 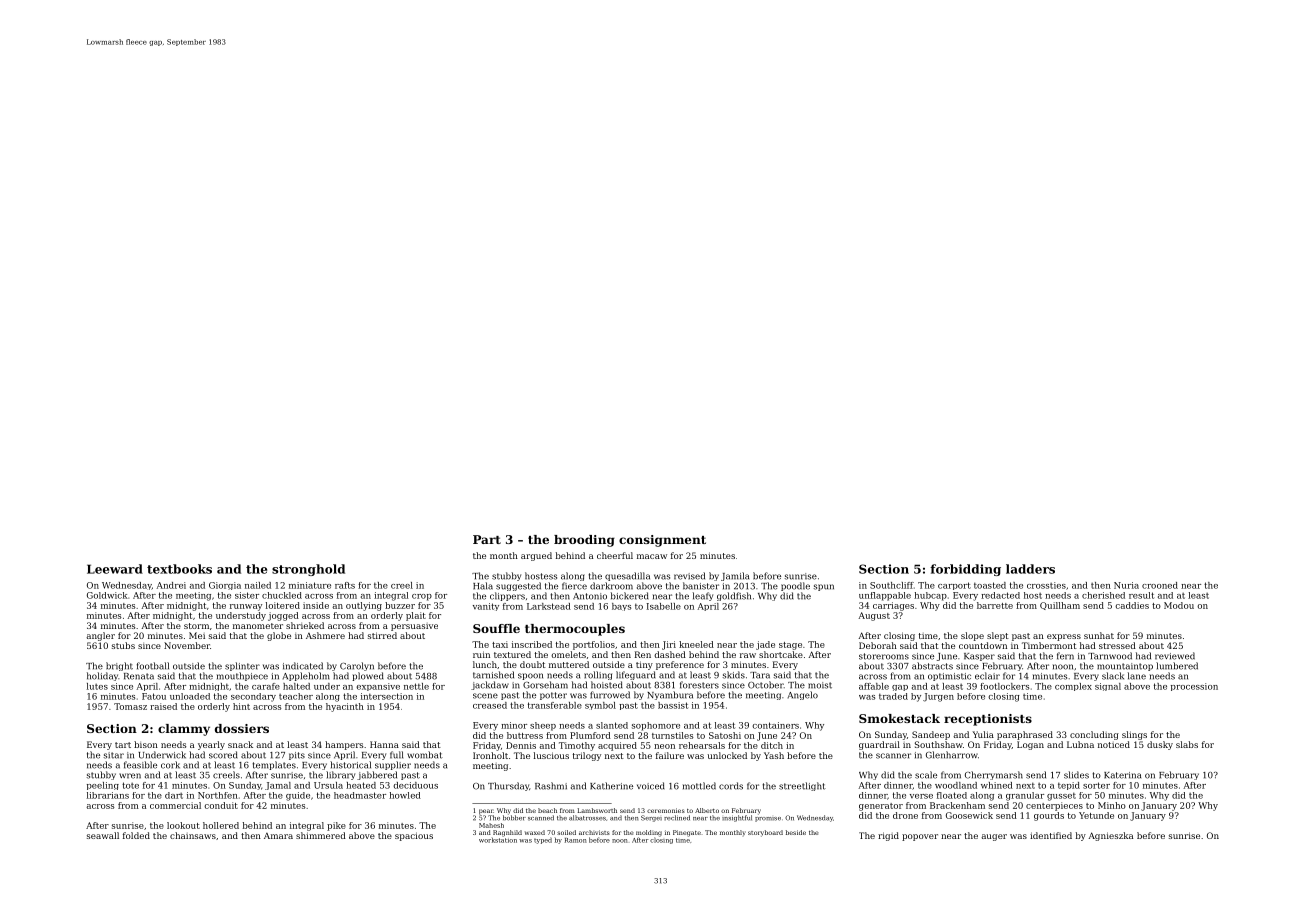 I want to click on Smokestack, so click(x=899, y=718).
